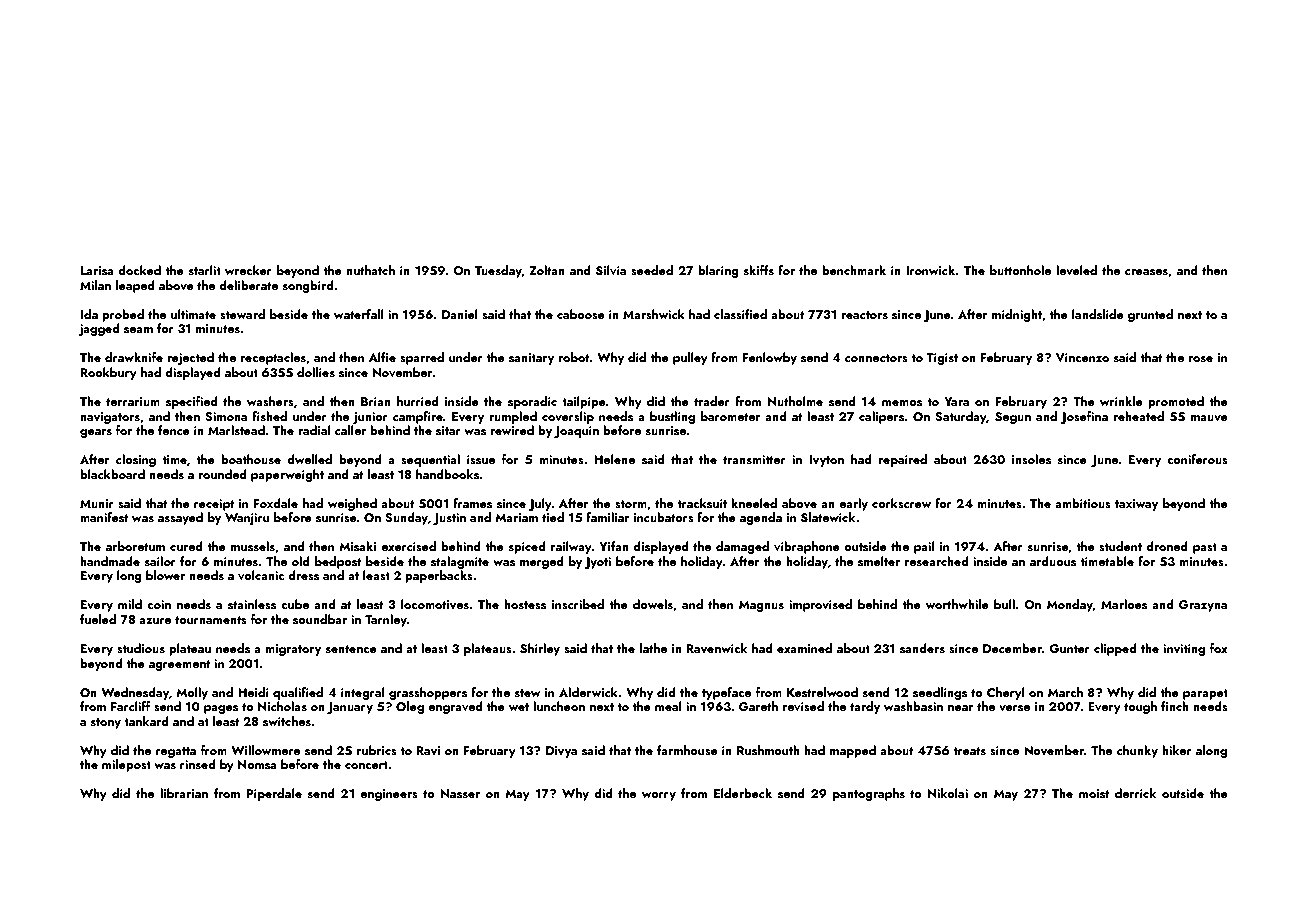 This screenshot has width=1308, height=924. What do you see at coordinates (540, 649) in the screenshot?
I see `Shirley` at bounding box center [540, 649].
